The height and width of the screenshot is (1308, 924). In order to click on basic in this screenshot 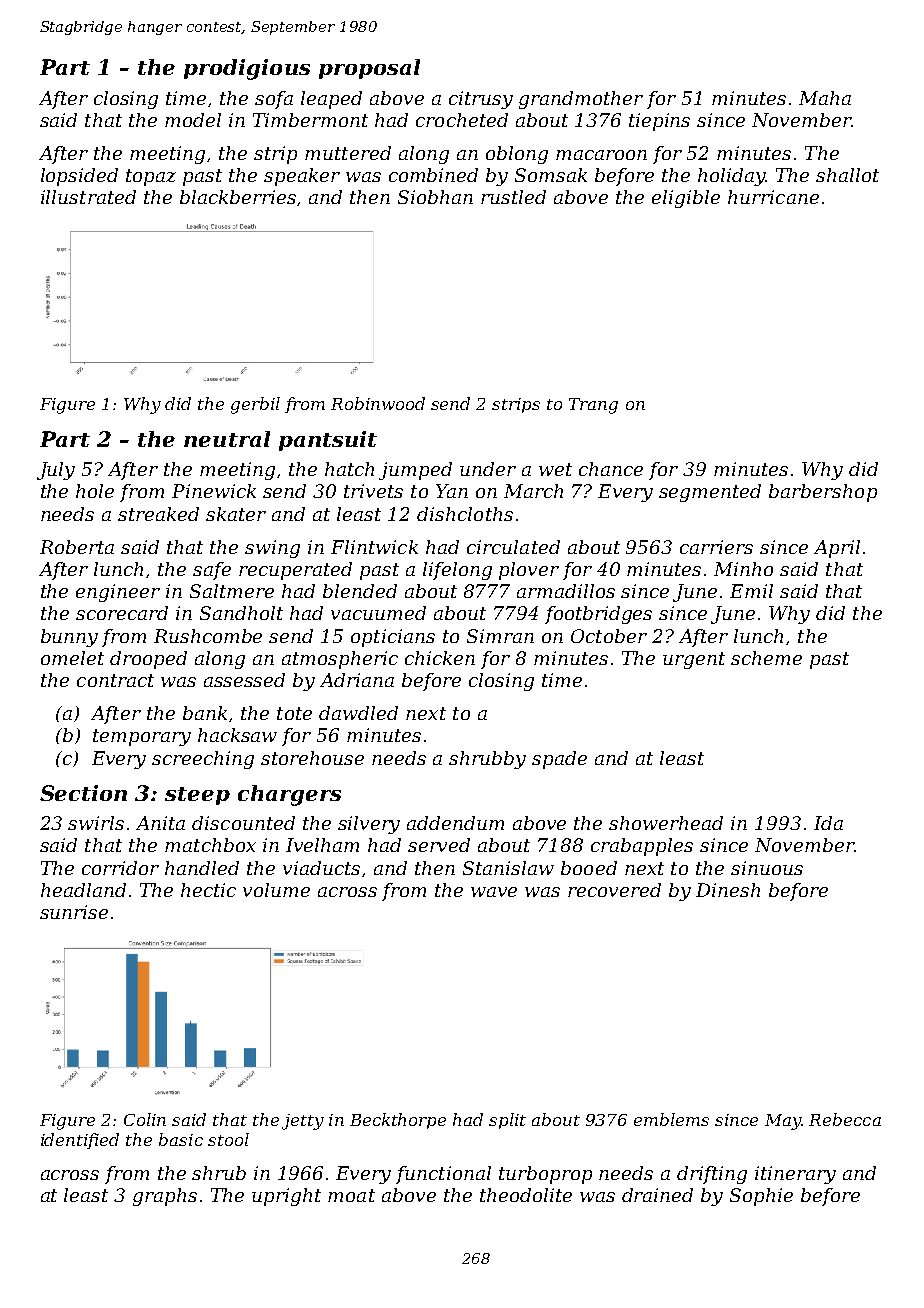, I will do `click(181, 1139)`.
